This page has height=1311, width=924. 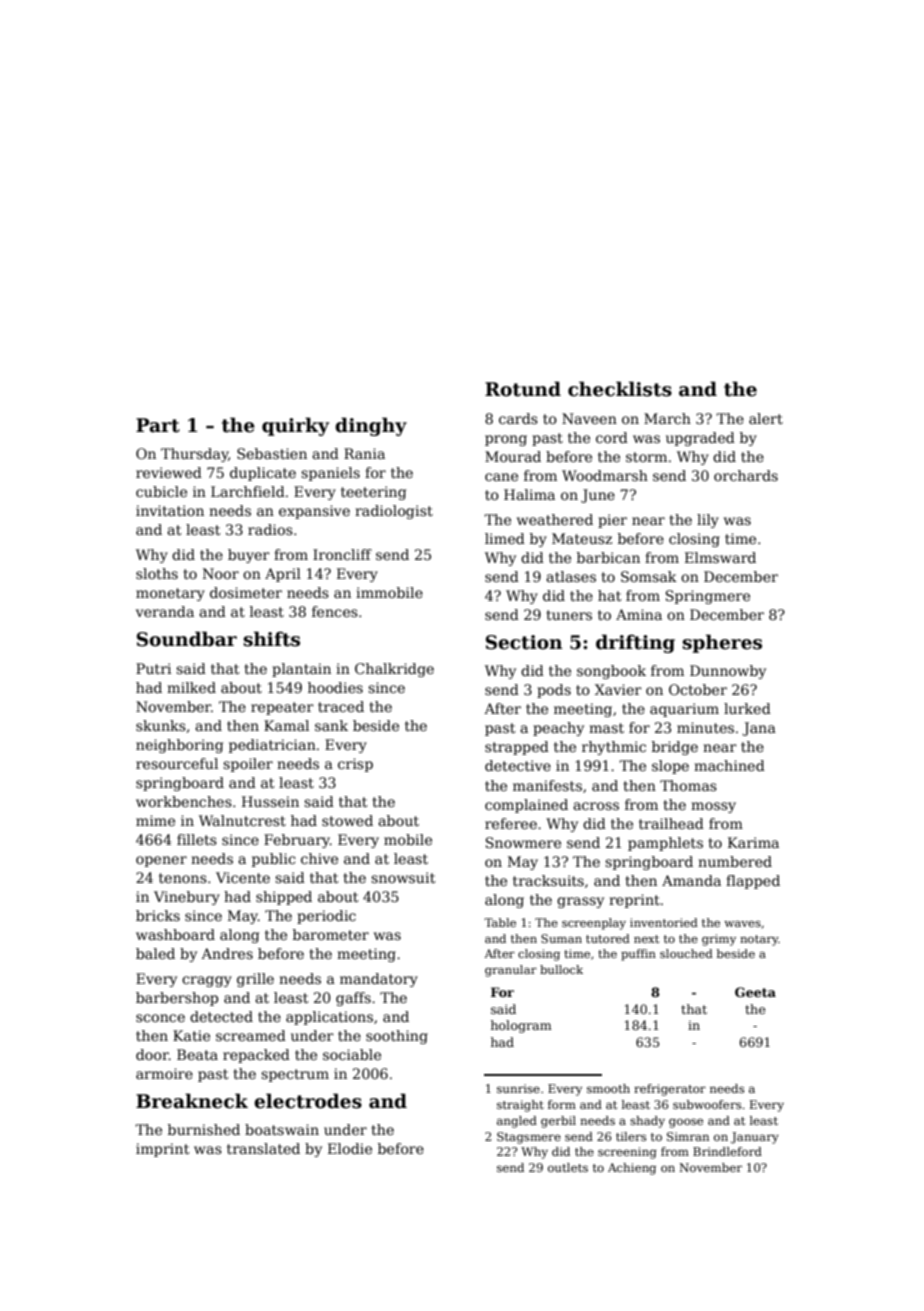 What do you see at coordinates (371, 426) in the page?
I see `dinghy` at bounding box center [371, 426].
